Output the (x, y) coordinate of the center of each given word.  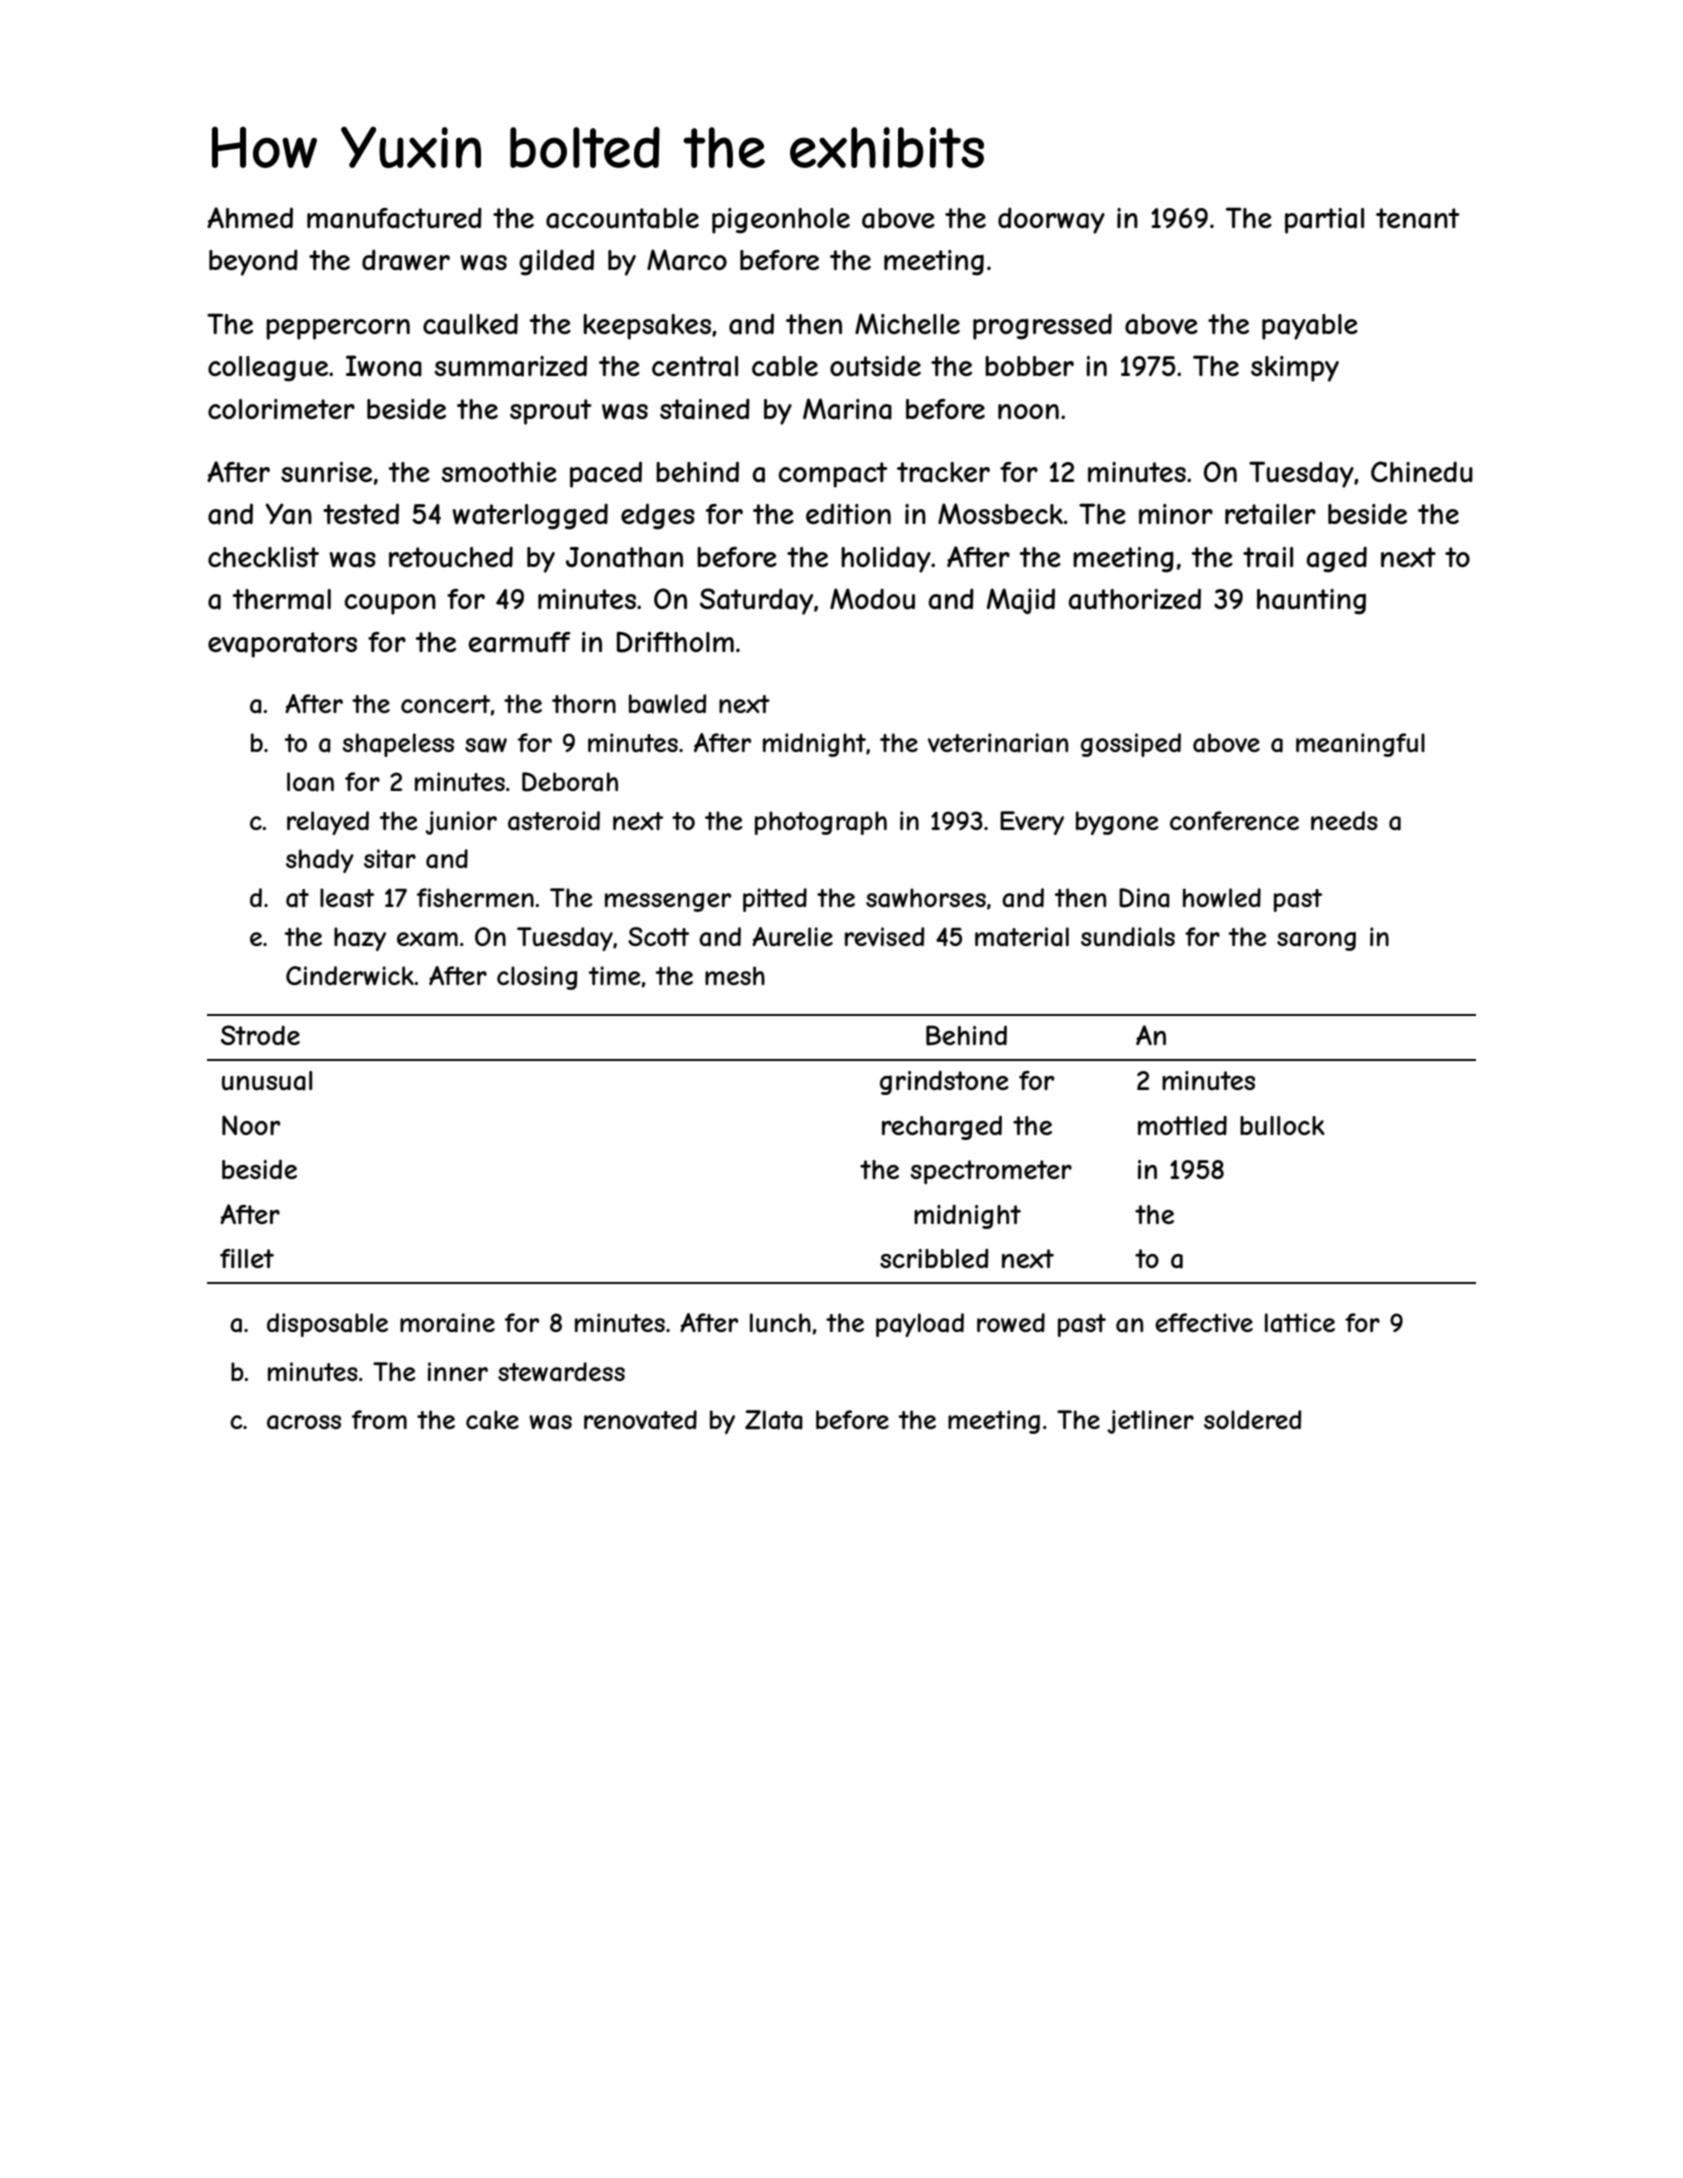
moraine (447, 1323)
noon (1028, 411)
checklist (263, 557)
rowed (1011, 1322)
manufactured (394, 218)
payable (1310, 327)
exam (427, 939)
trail (1268, 557)
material (1022, 937)
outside (875, 366)
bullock (1282, 1126)
